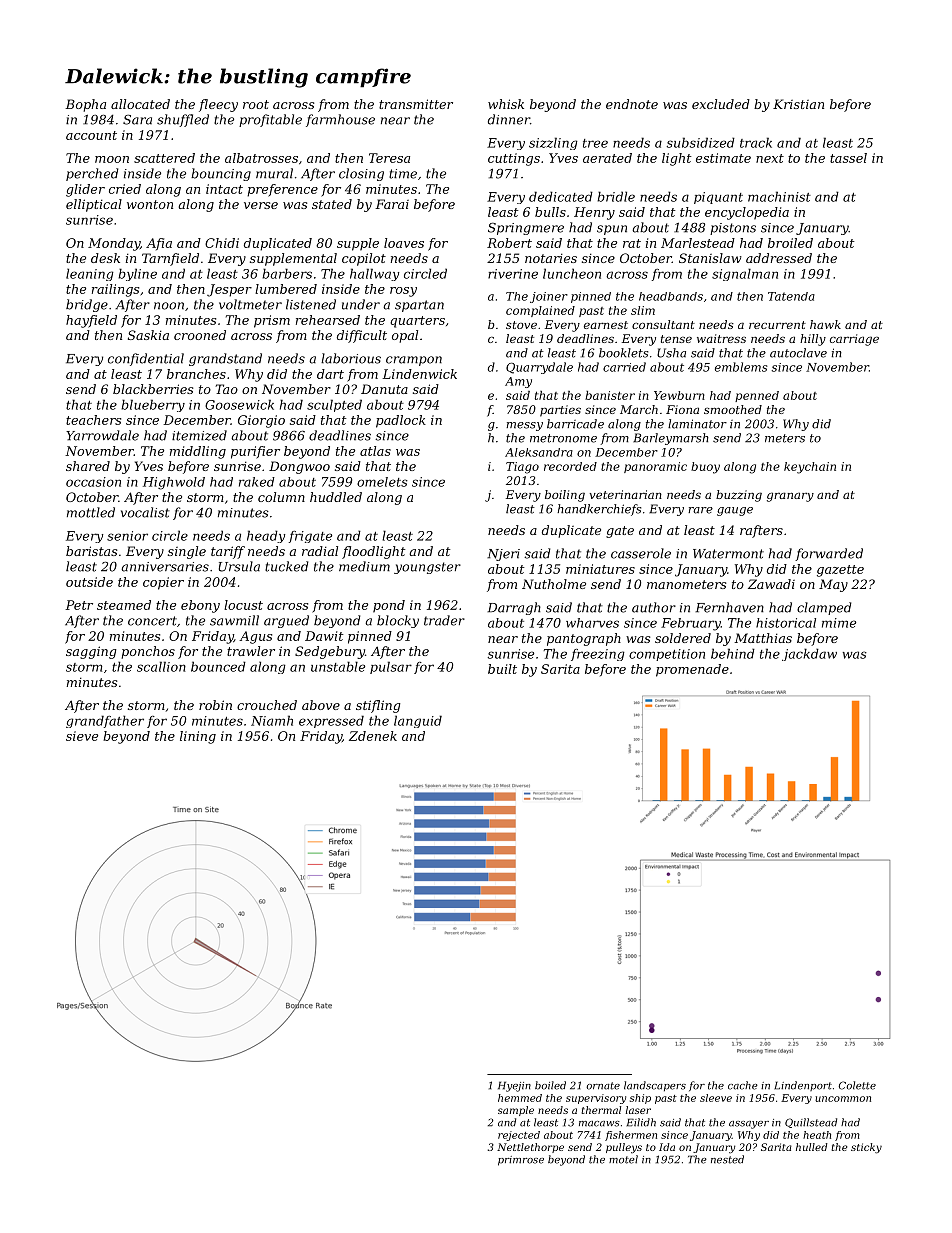  I want to click on intact, so click(224, 189).
